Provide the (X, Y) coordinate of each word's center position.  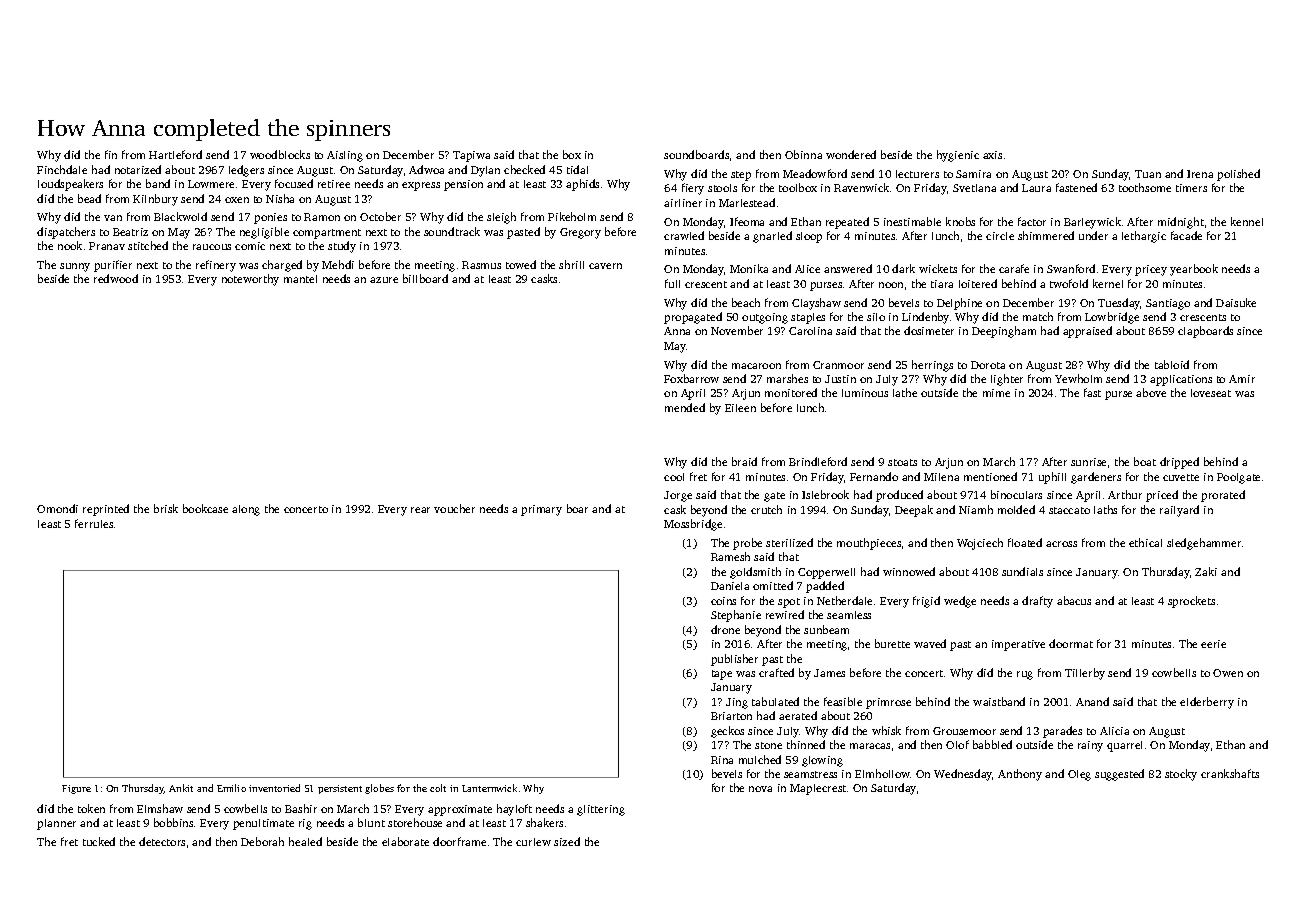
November (737, 330)
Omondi (57, 508)
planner (56, 824)
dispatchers (66, 233)
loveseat (1211, 393)
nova (760, 789)
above (1151, 392)
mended (685, 407)
